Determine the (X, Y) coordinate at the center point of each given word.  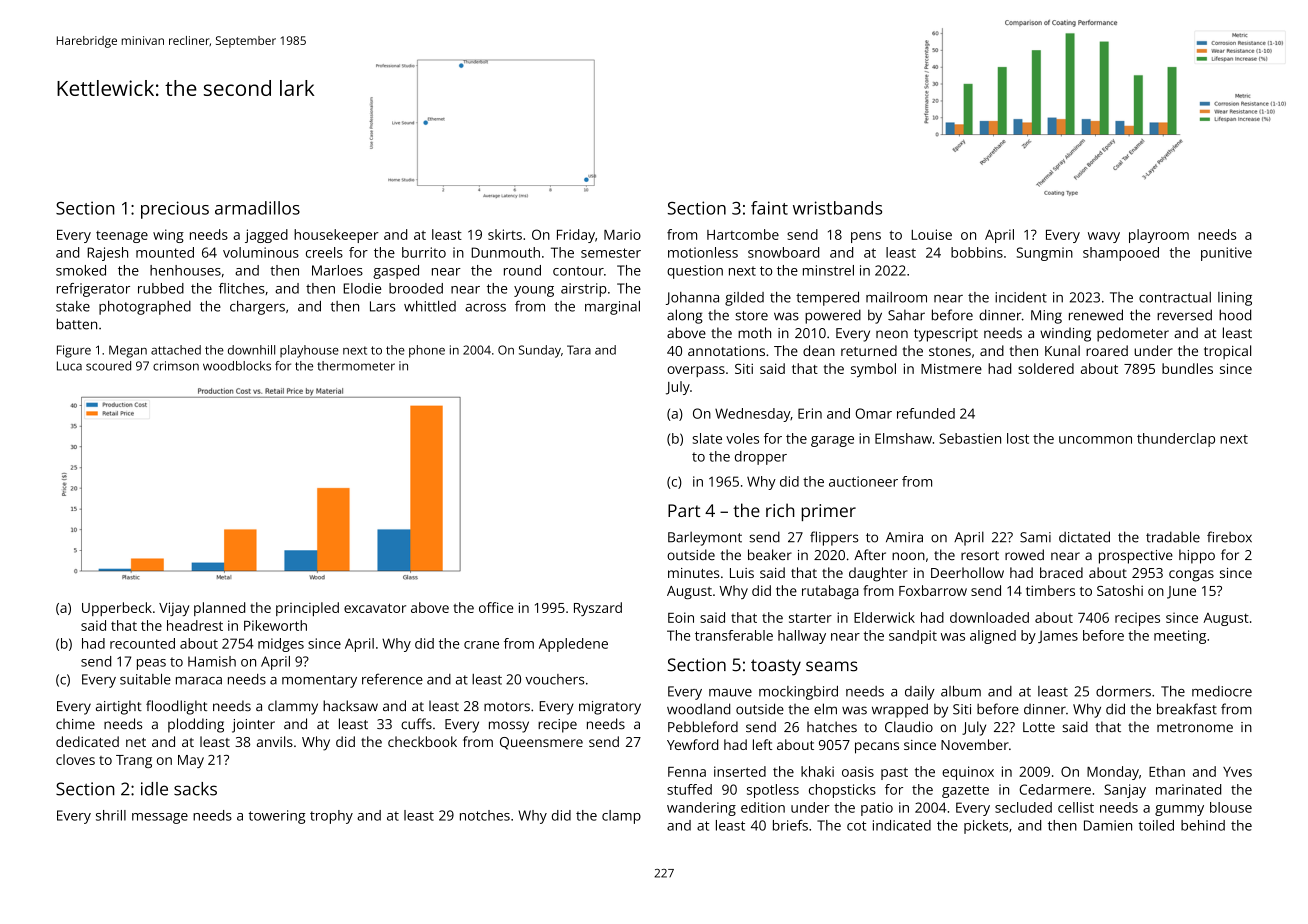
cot (856, 826)
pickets (986, 827)
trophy (331, 817)
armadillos (257, 208)
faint (769, 208)
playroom (1159, 236)
